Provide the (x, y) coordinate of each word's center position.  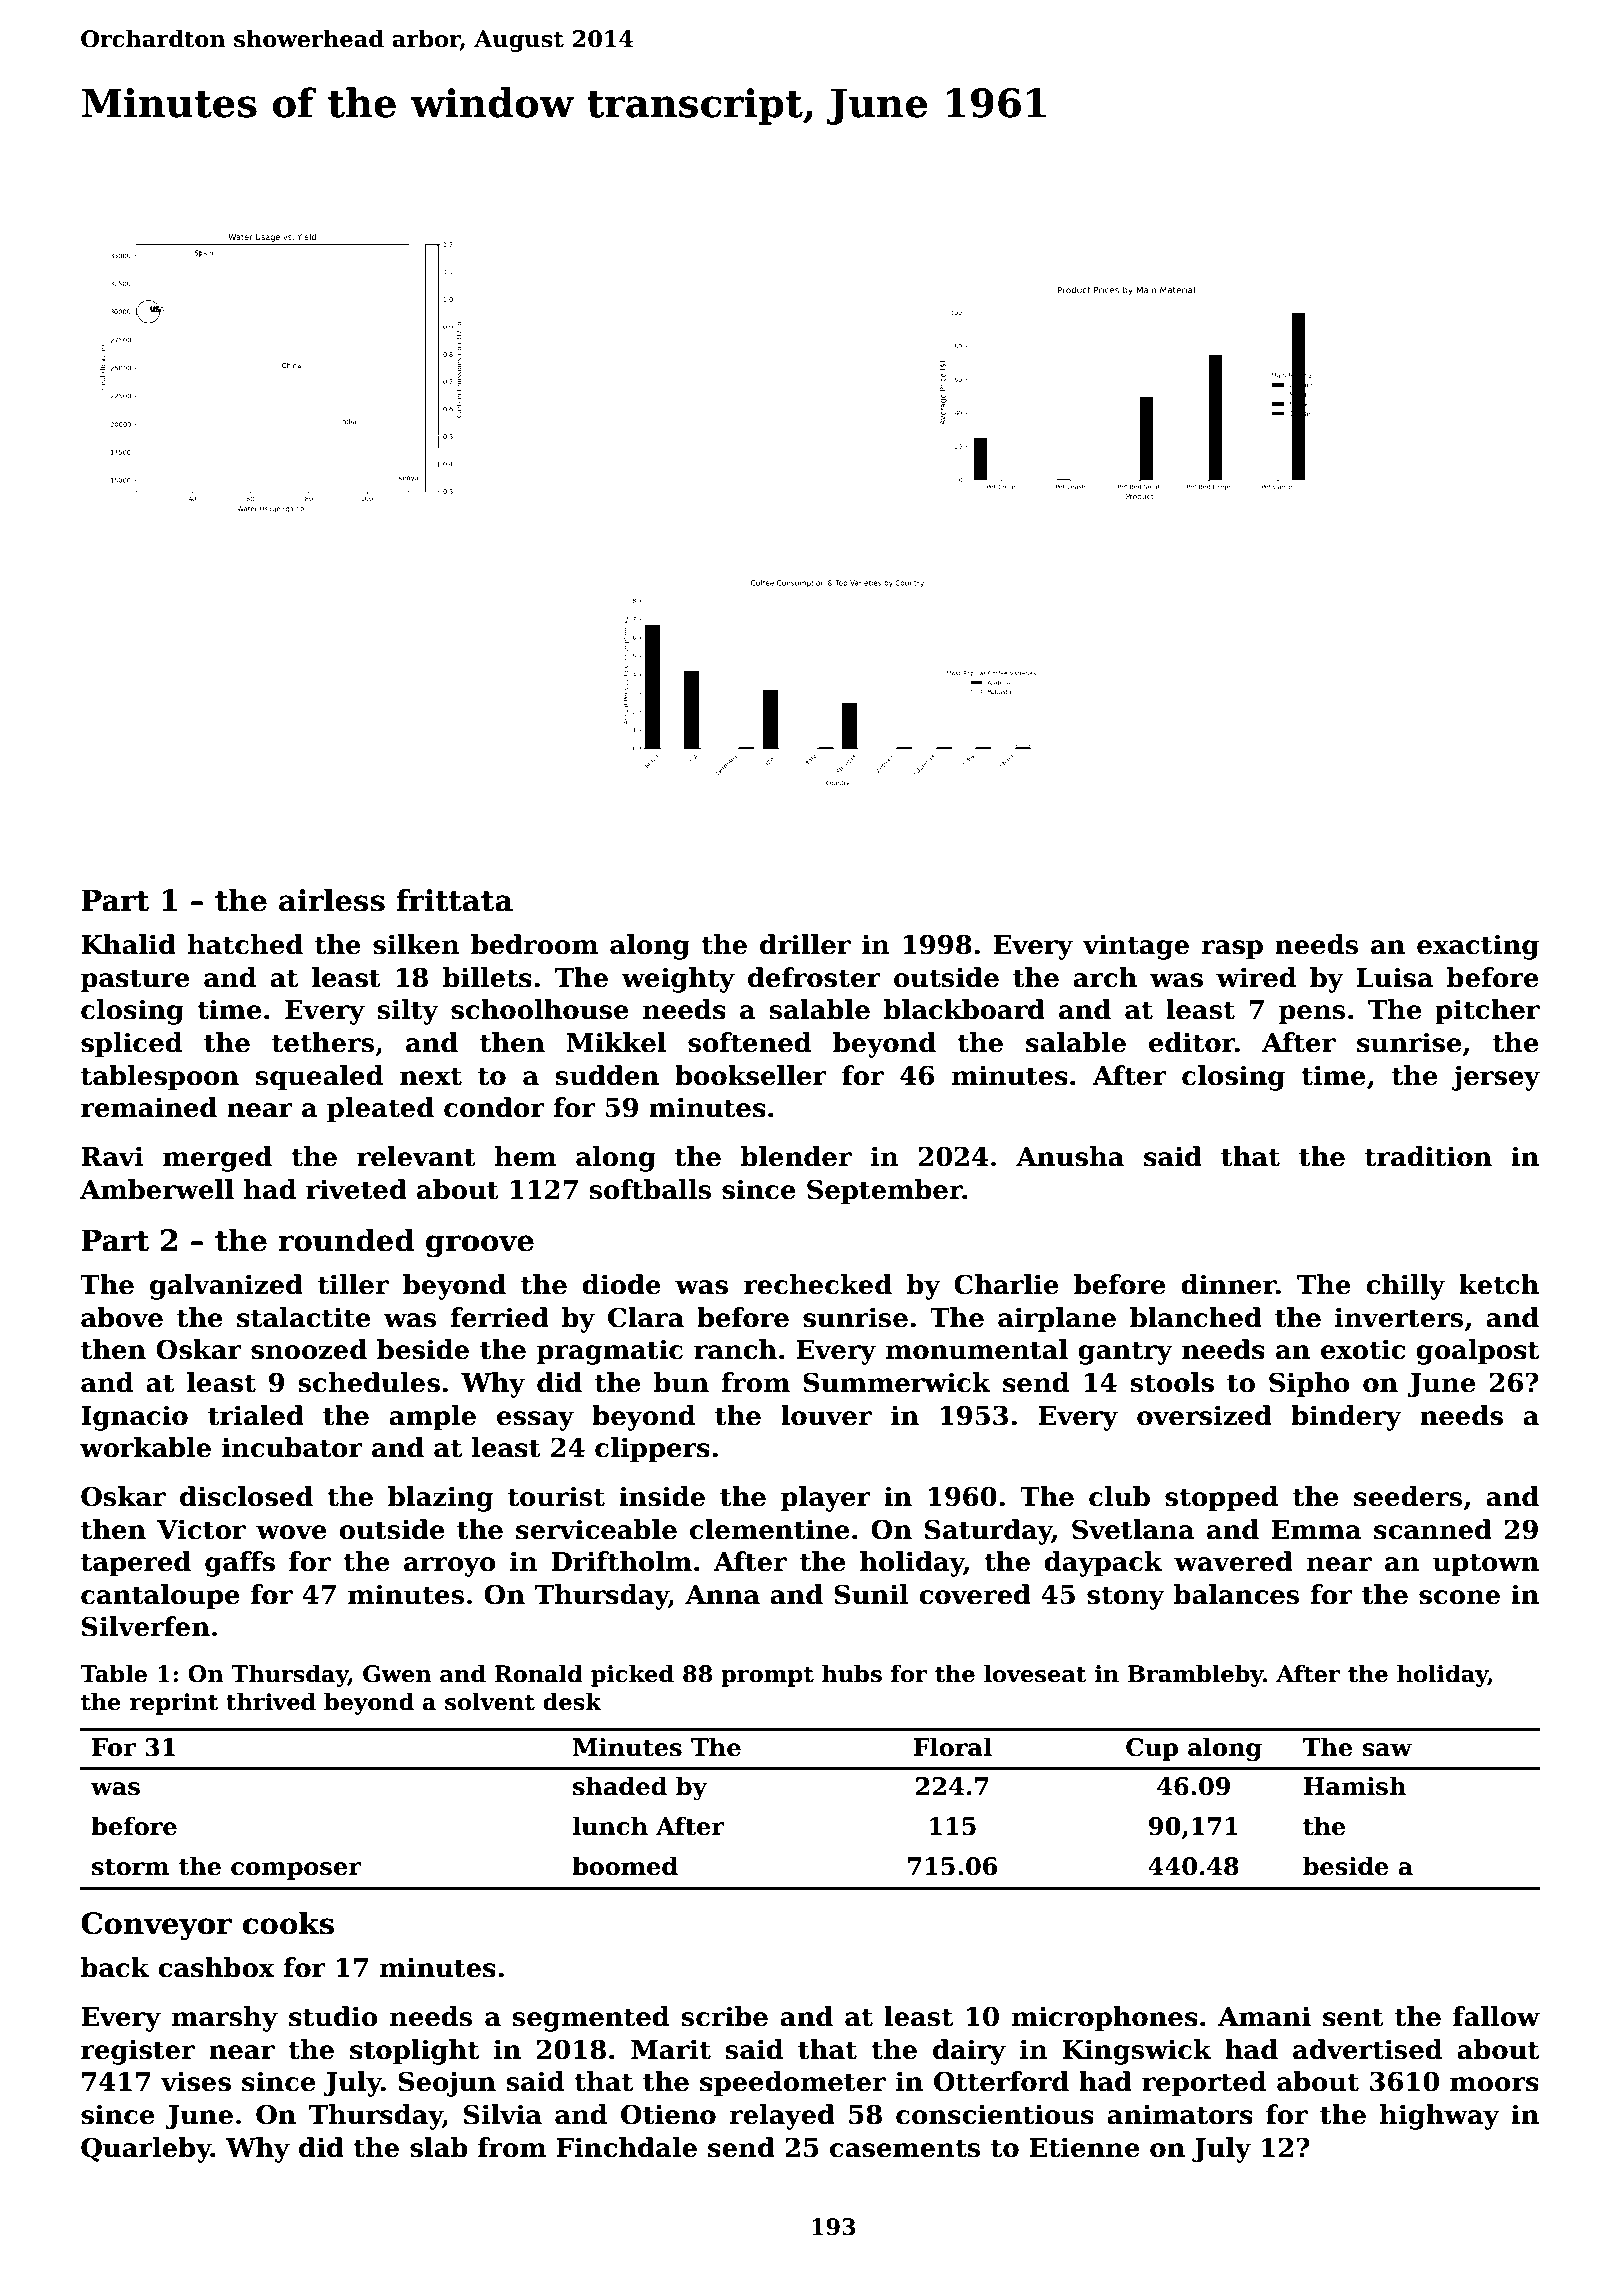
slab (439, 2147)
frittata (455, 900)
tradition (1428, 1156)
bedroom (534, 944)
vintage (1136, 947)
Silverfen (146, 1626)
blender (796, 1156)
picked (632, 1675)
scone (1459, 1597)
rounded (346, 1240)
